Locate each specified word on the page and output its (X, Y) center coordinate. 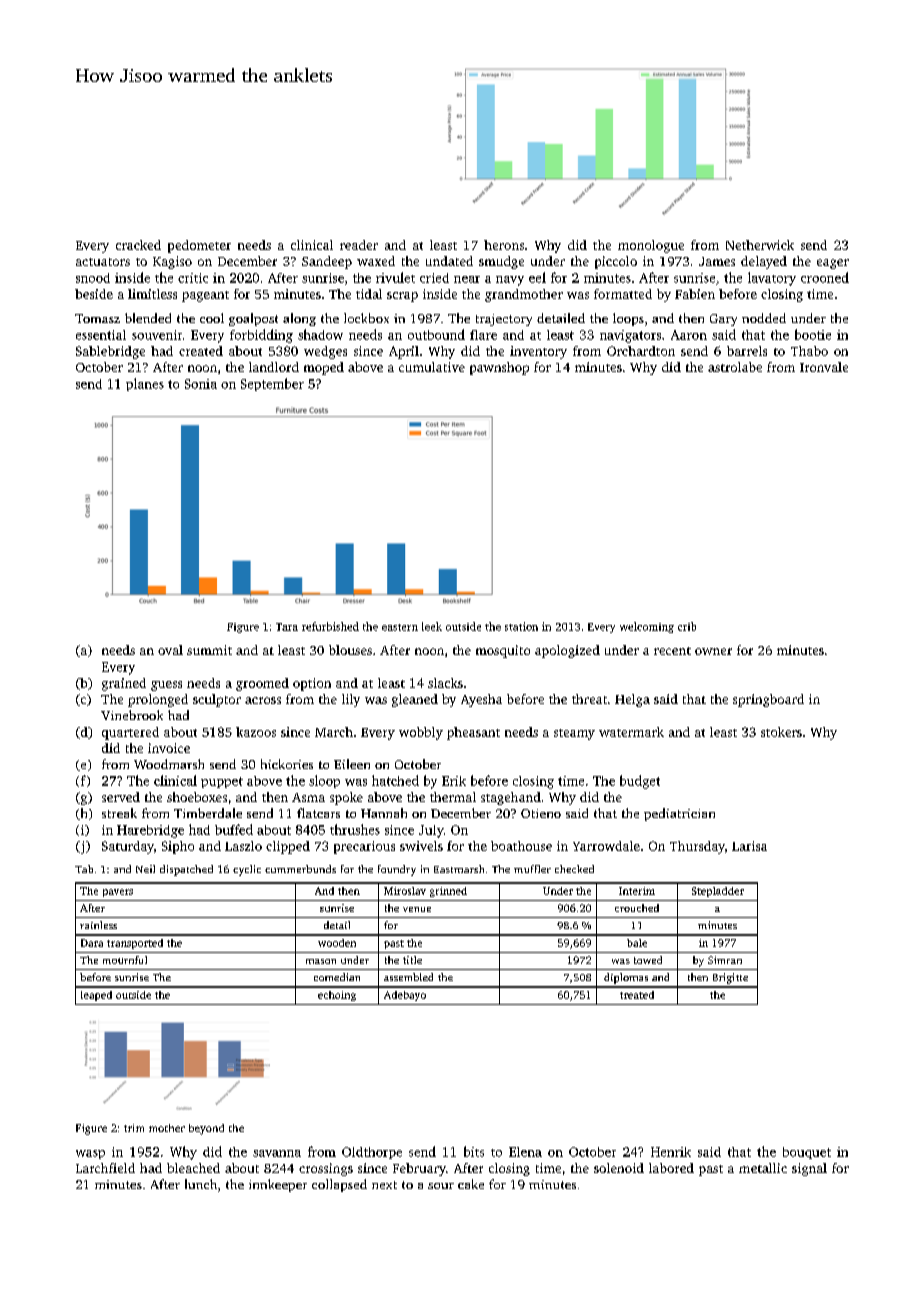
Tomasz (97, 318)
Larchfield (105, 1168)
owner (713, 651)
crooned (825, 277)
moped (324, 368)
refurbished (330, 626)
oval (170, 650)
